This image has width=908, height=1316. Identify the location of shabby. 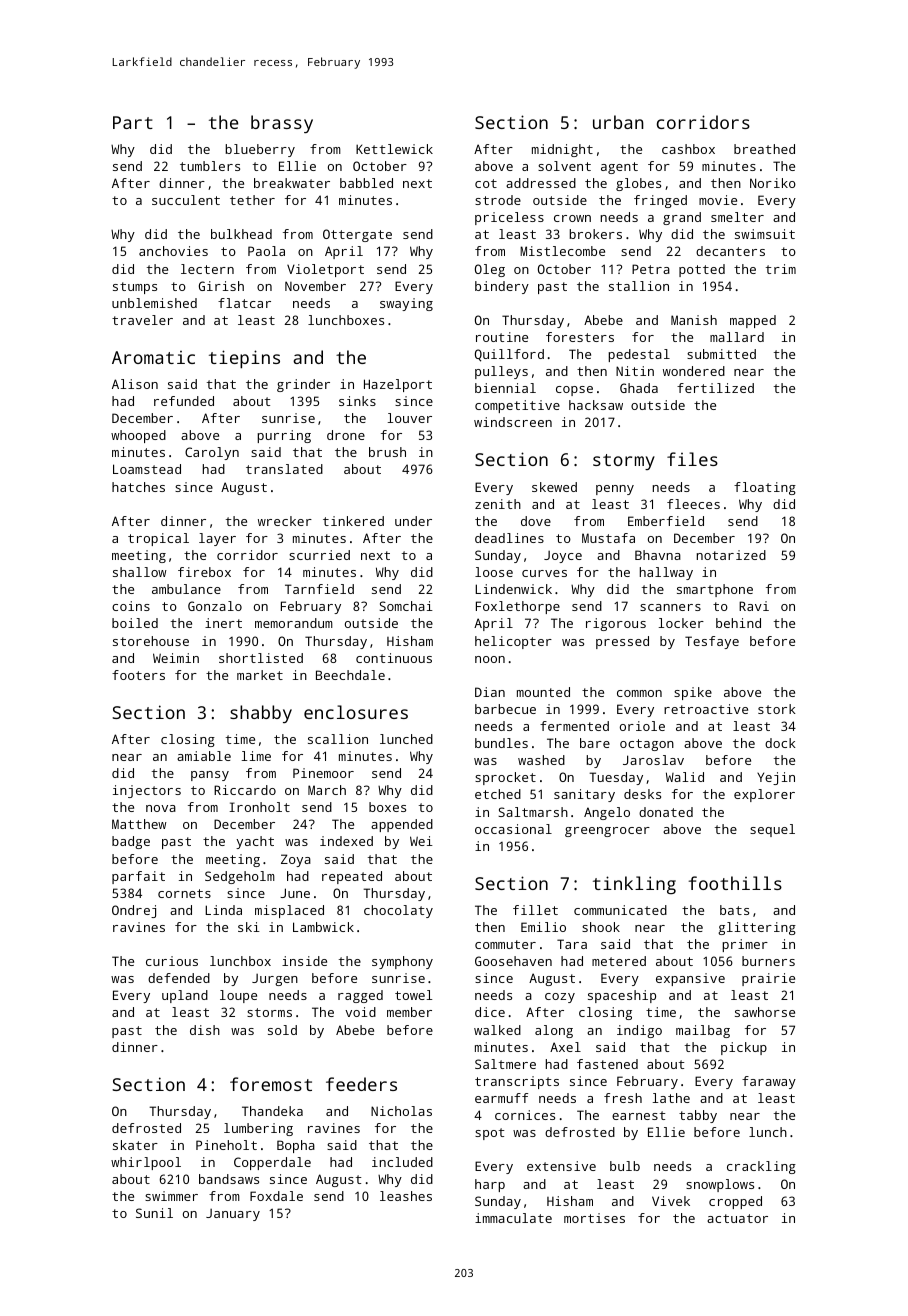
(261, 714).
